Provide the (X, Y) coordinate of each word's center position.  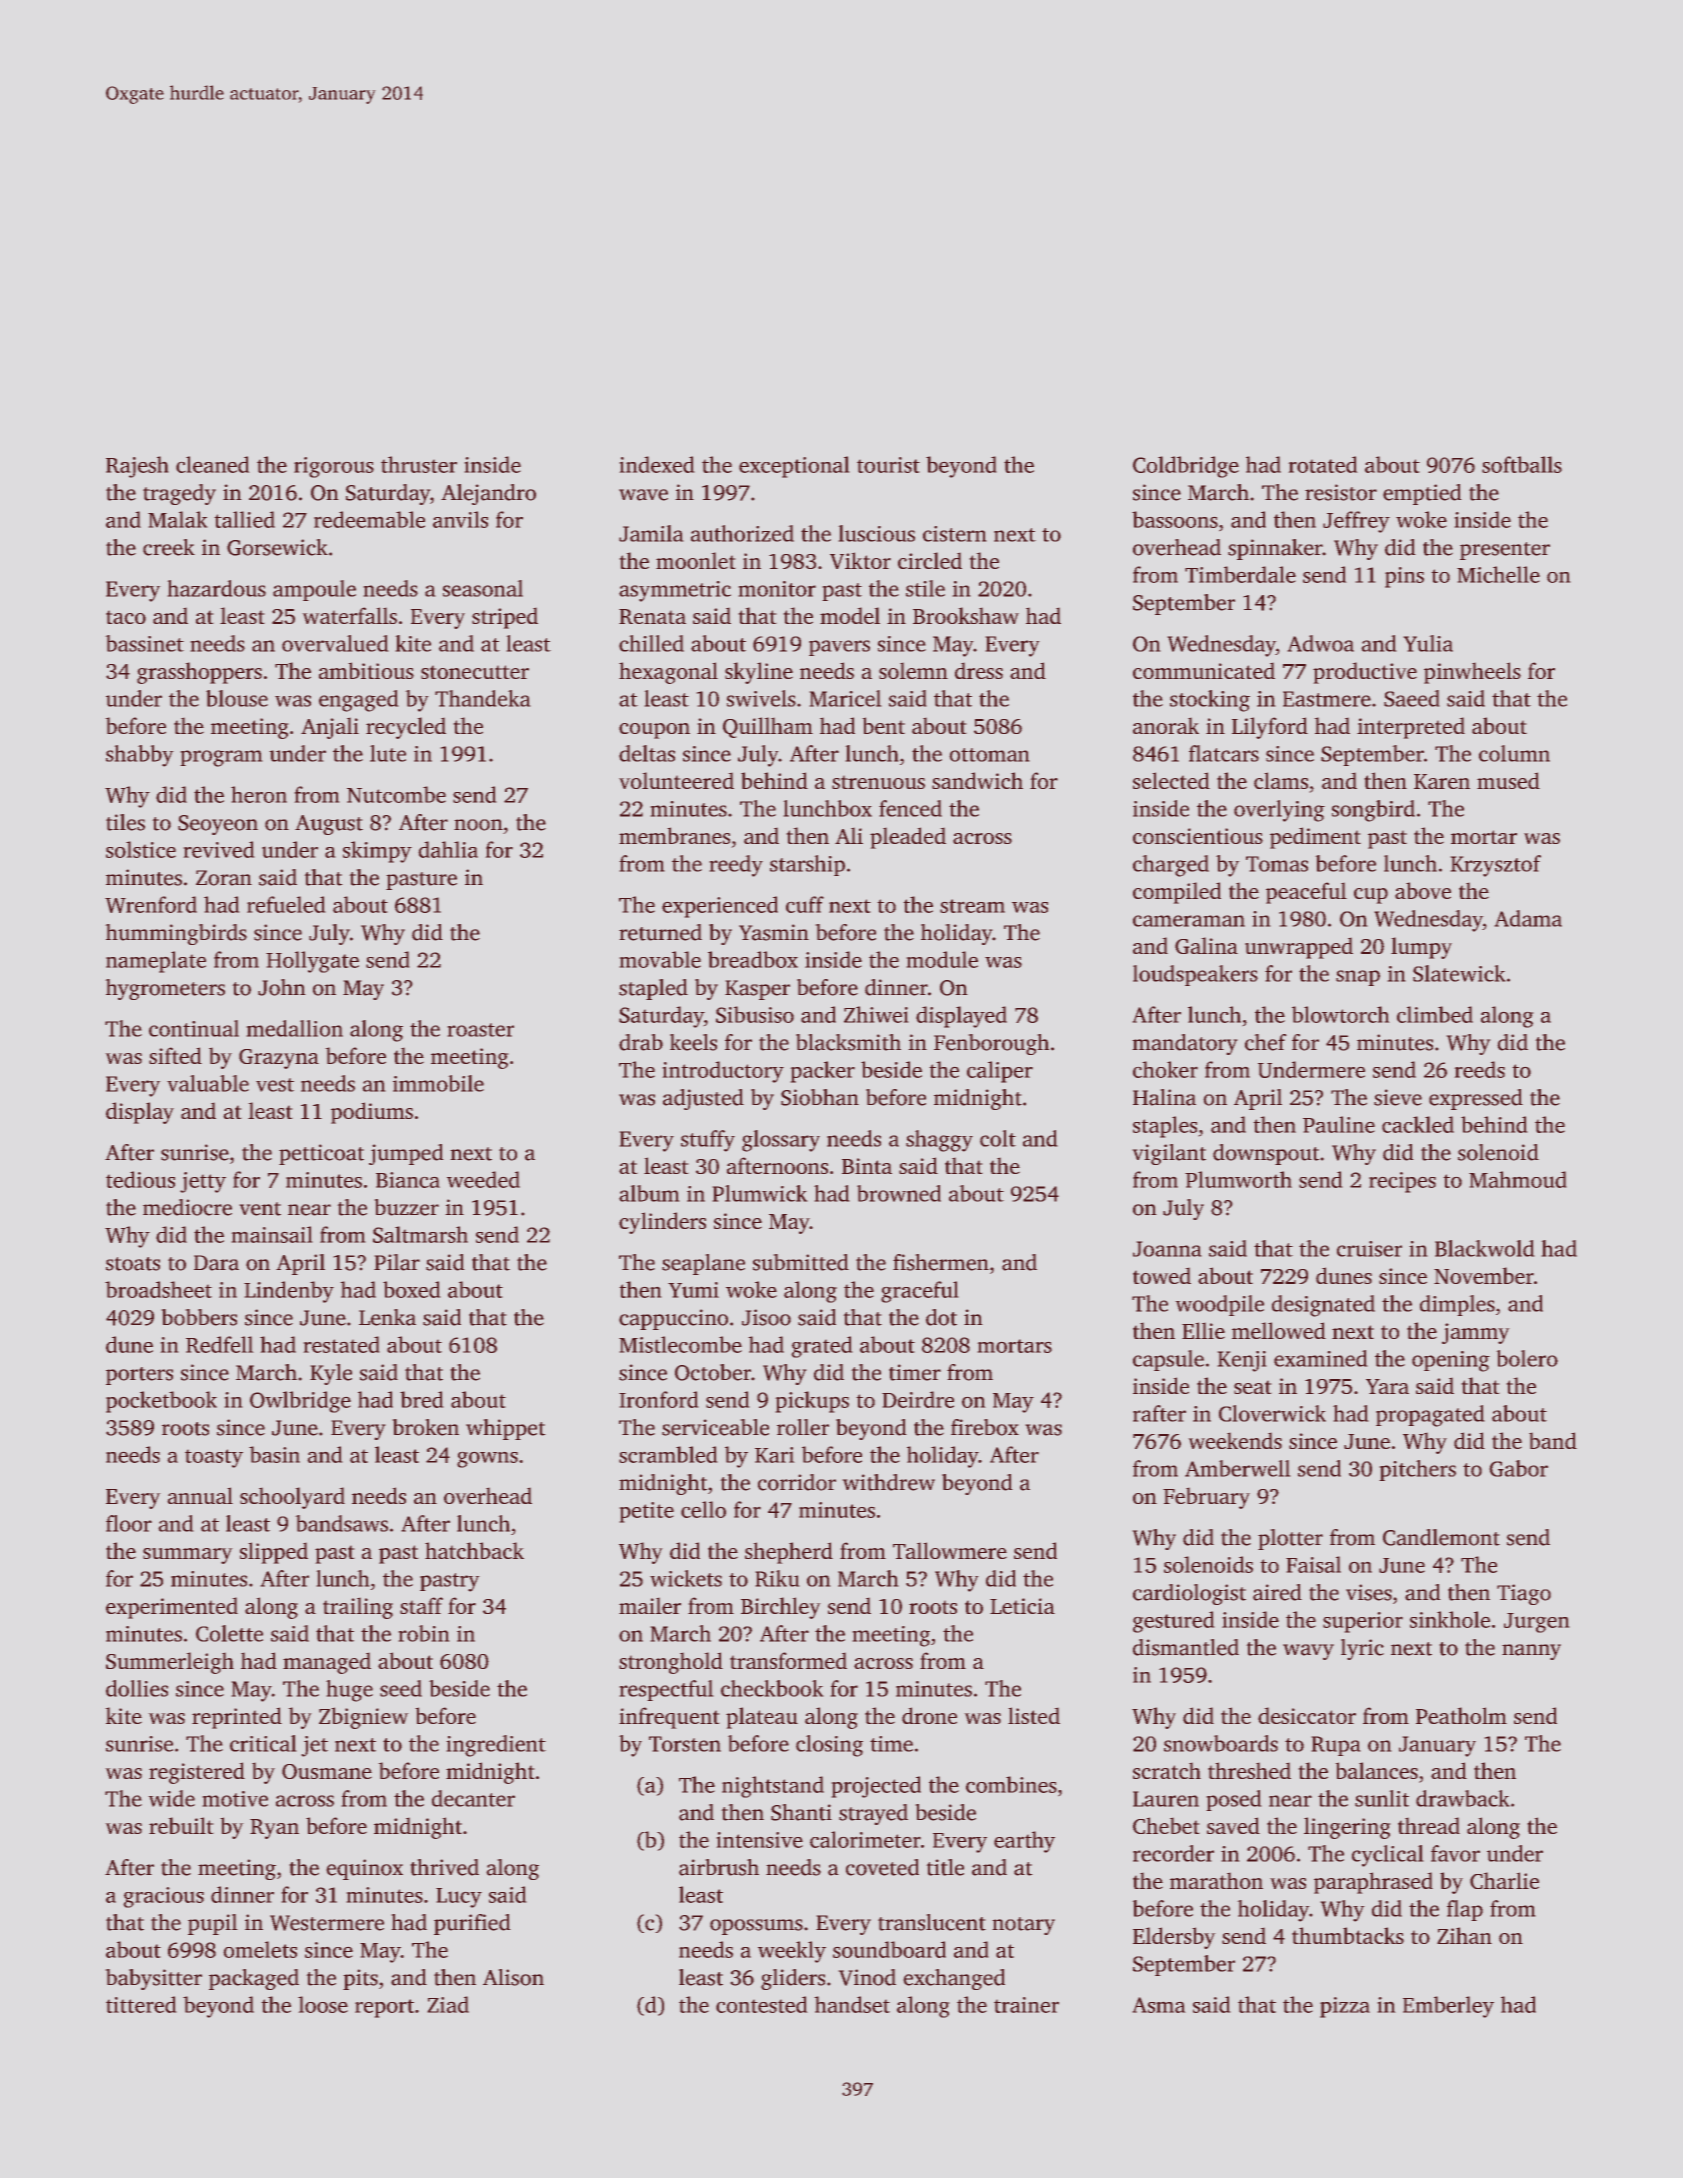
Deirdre (918, 1399)
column (1514, 753)
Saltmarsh (420, 1234)
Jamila (651, 533)
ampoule (314, 590)
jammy (1475, 1333)
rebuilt (181, 1825)
